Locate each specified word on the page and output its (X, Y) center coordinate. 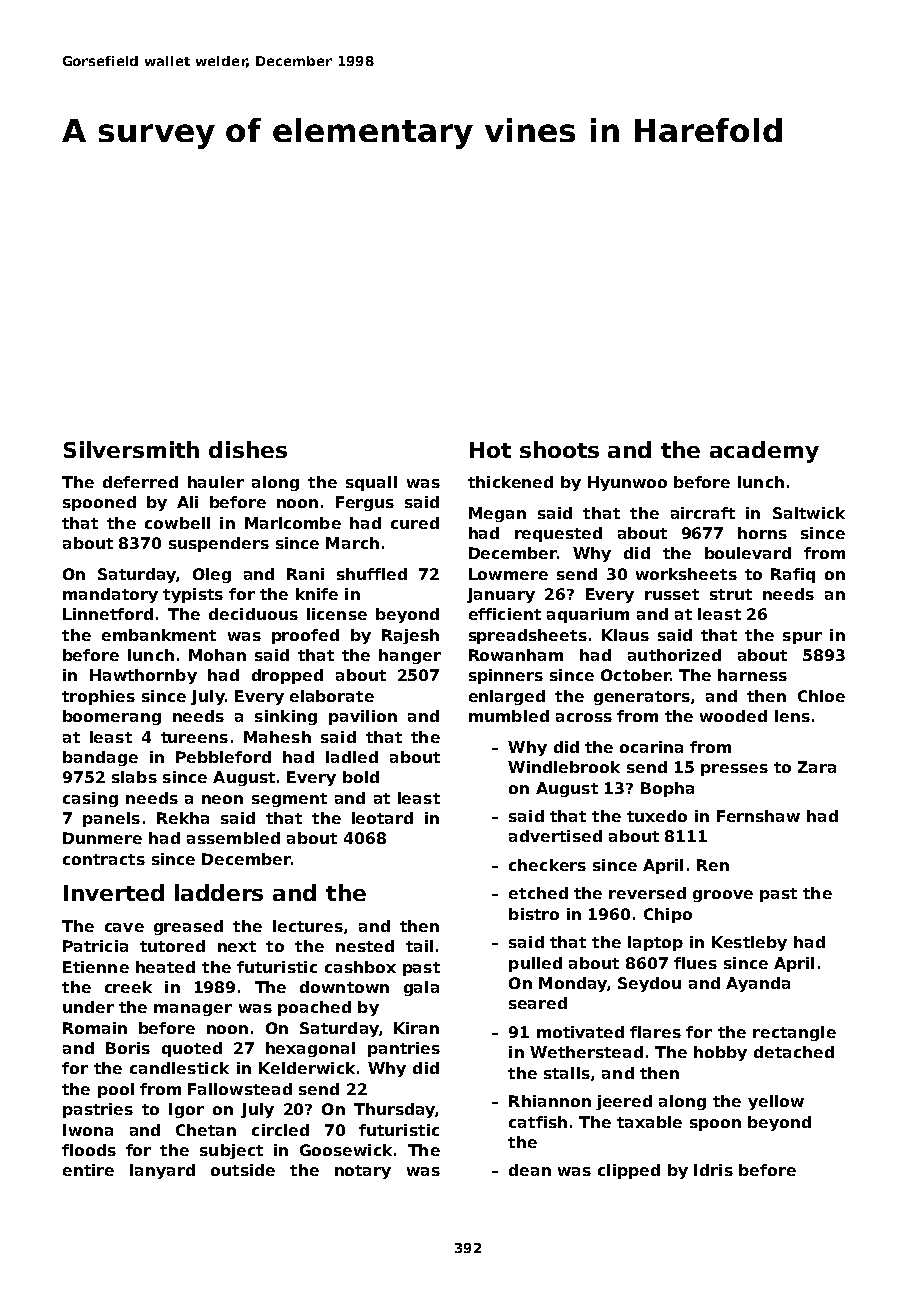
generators (642, 698)
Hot (490, 450)
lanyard (162, 1171)
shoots (559, 449)
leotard (382, 818)
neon (222, 799)
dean (530, 1170)
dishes (248, 449)
